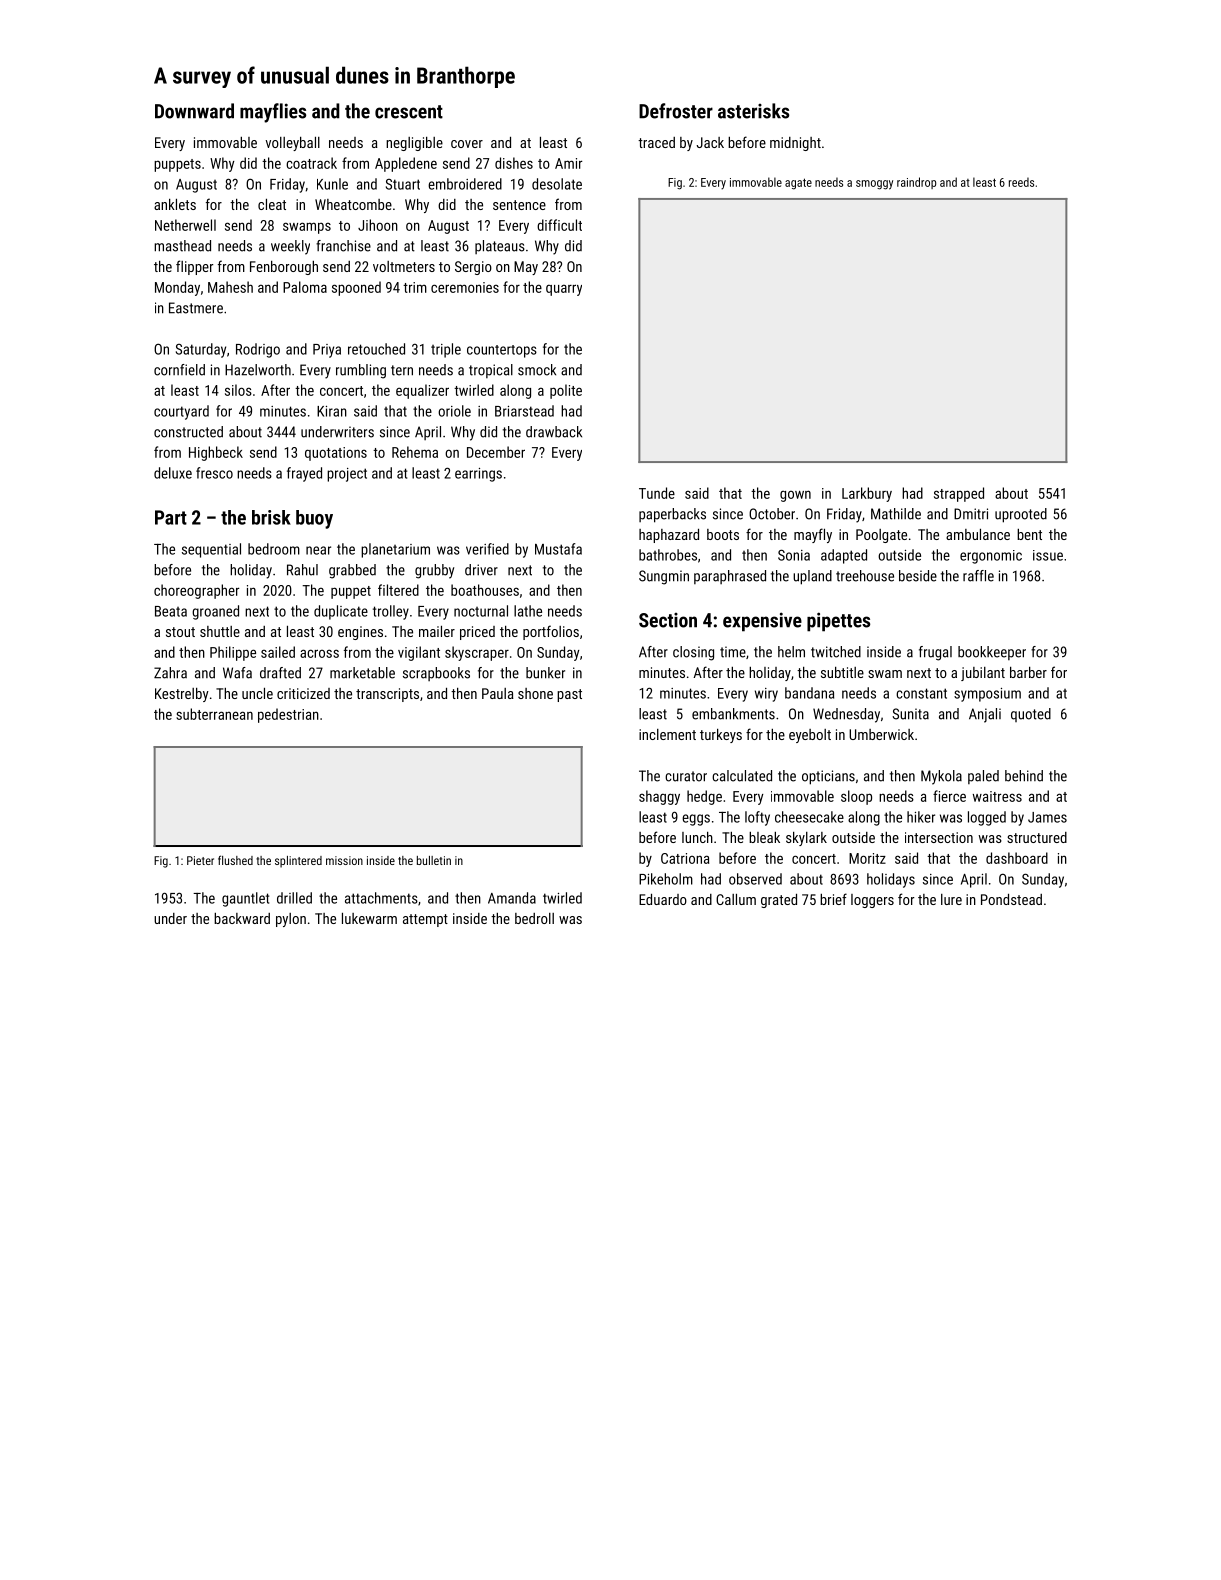 This screenshot has width=1221, height=1580. What do you see at coordinates (341, 612) in the screenshot?
I see `duplicate` at bounding box center [341, 612].
